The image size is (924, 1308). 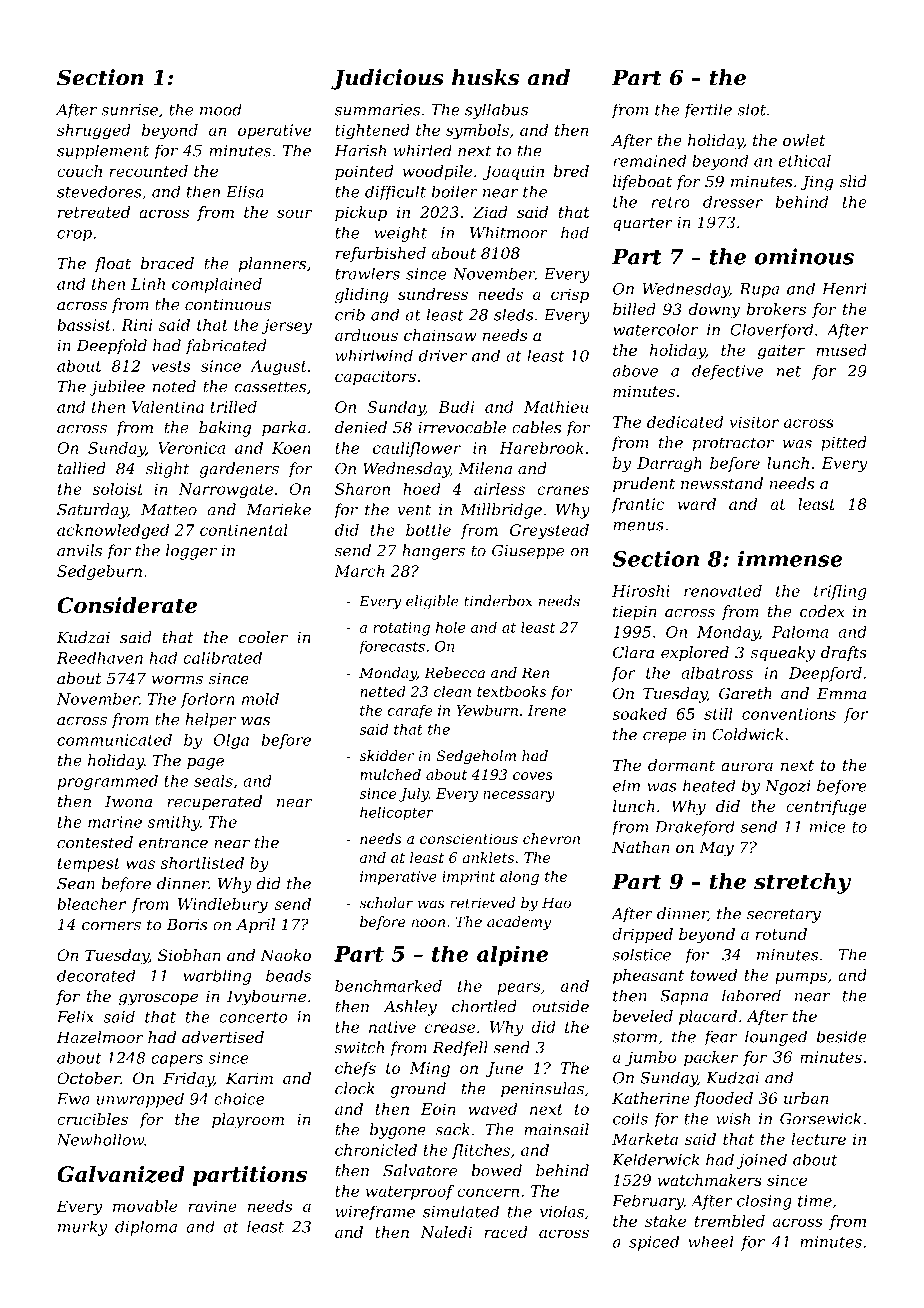 What do you see at coordinates (446, 1232) in the screenshot?
I see `Naledi` at bounding box center [446, 1232].
